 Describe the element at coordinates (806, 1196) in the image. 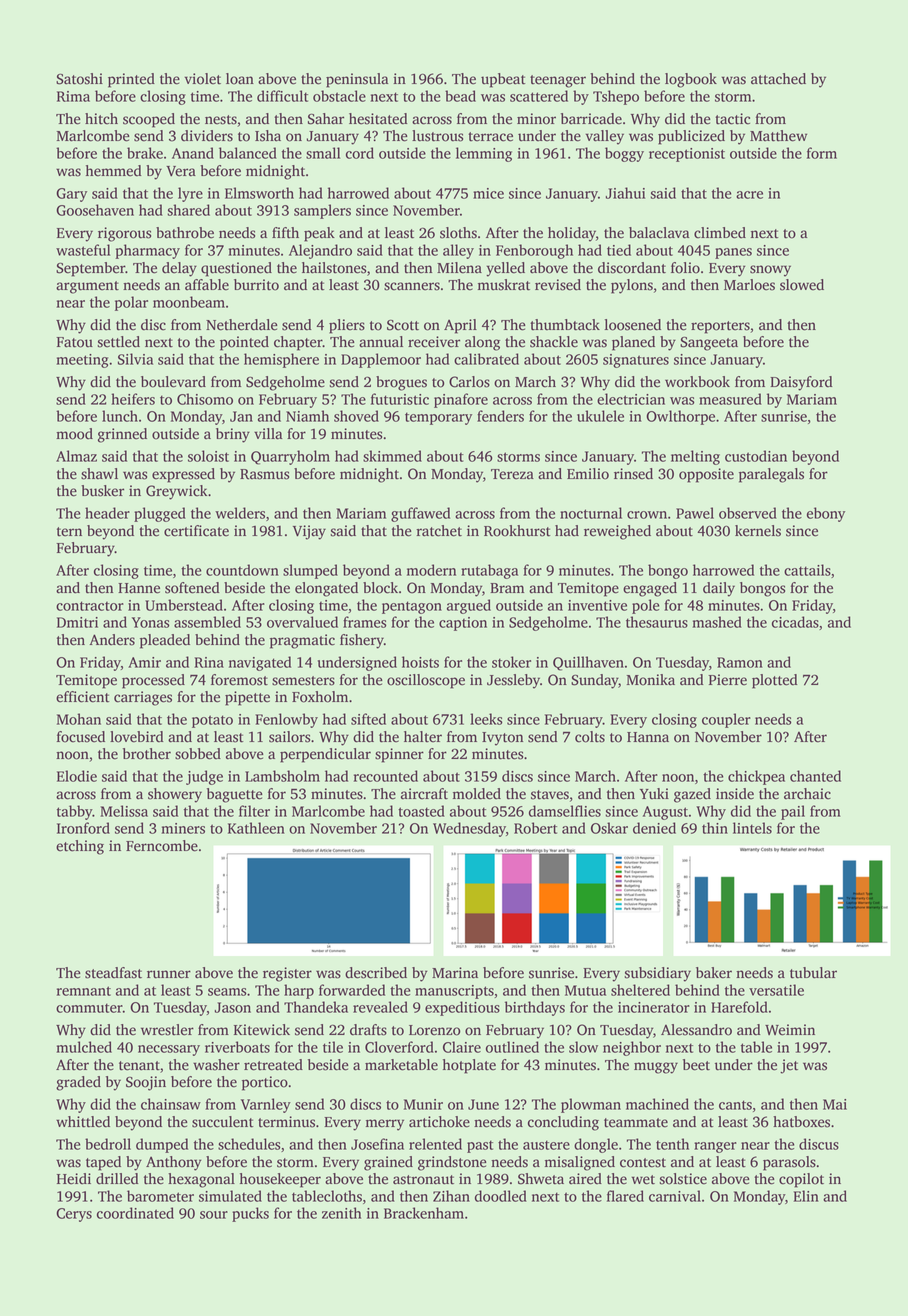

I see `Elin` at that location.
